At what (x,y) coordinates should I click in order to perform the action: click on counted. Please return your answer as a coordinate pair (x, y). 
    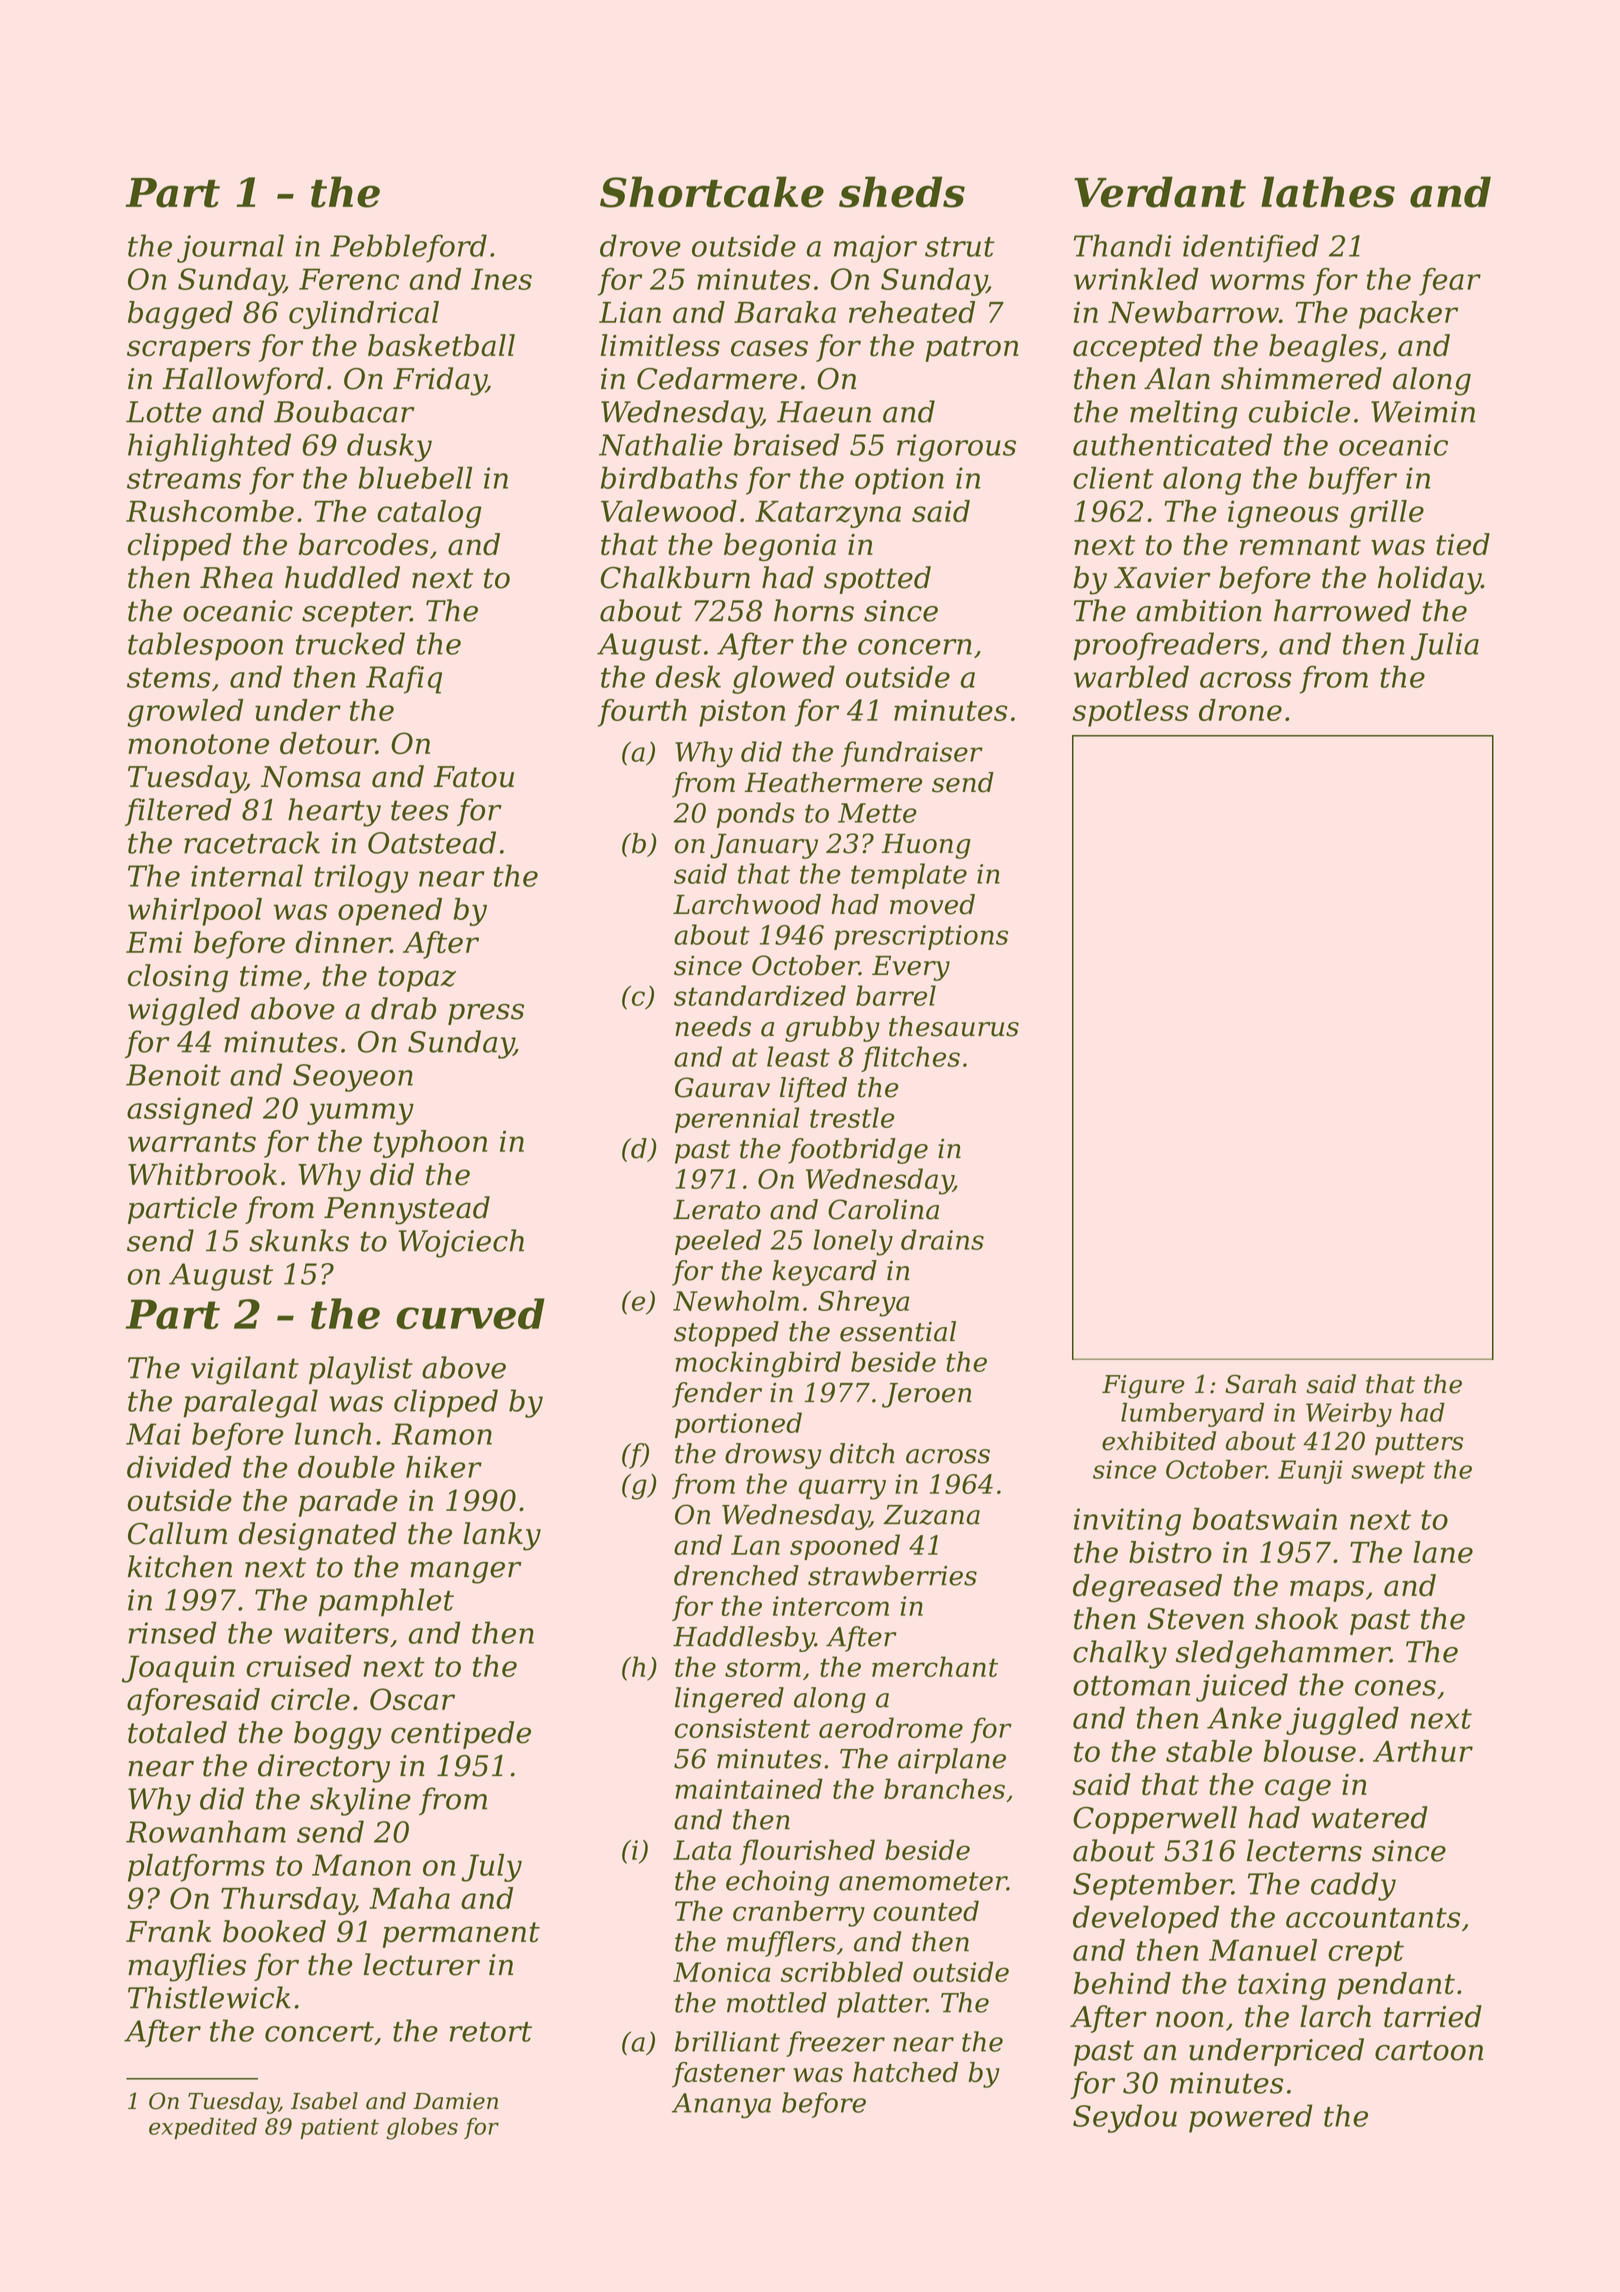
    Looking at the image, I should click on (926, 1910).
